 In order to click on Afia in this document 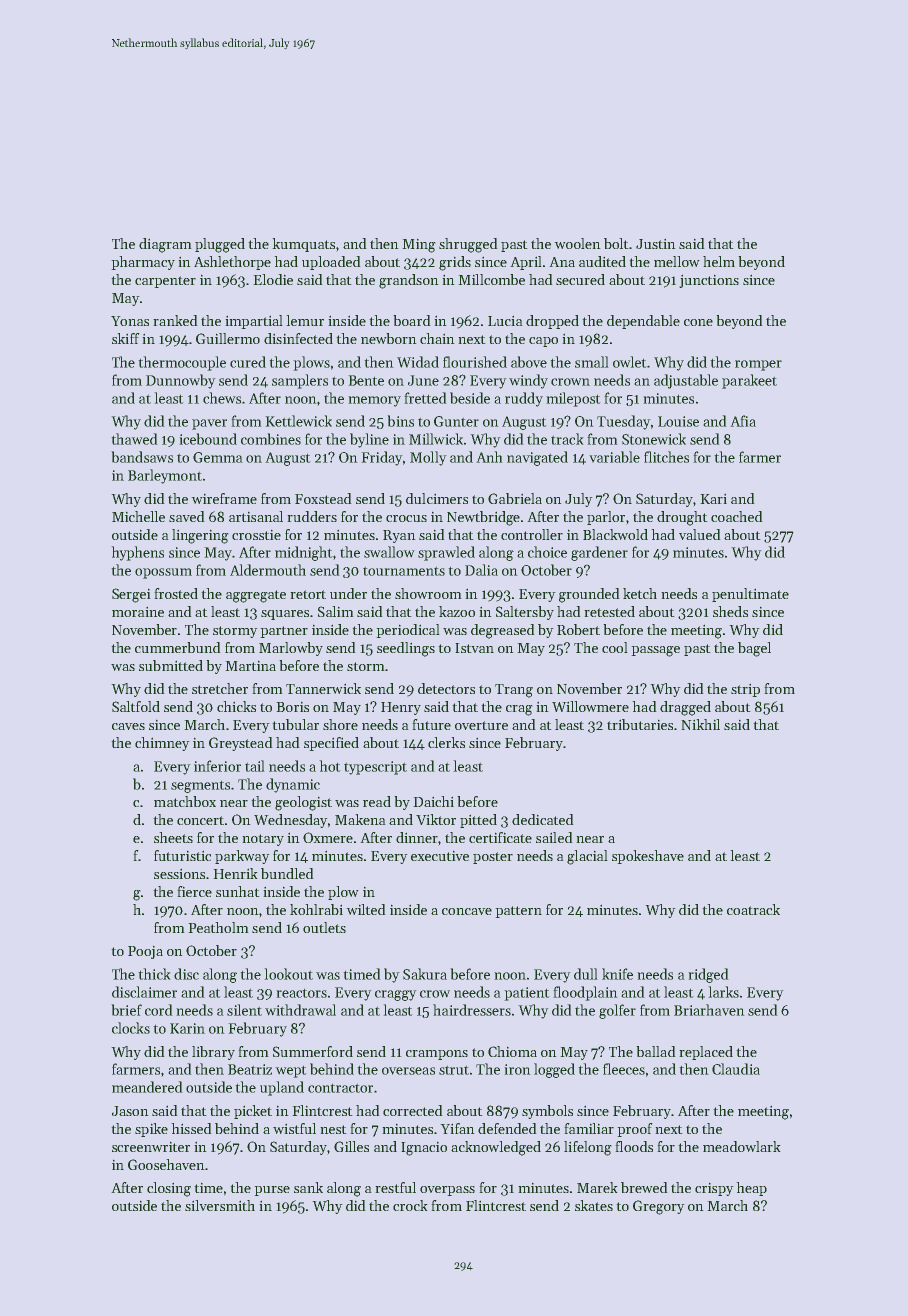, I will do `click(743, 421)`.
